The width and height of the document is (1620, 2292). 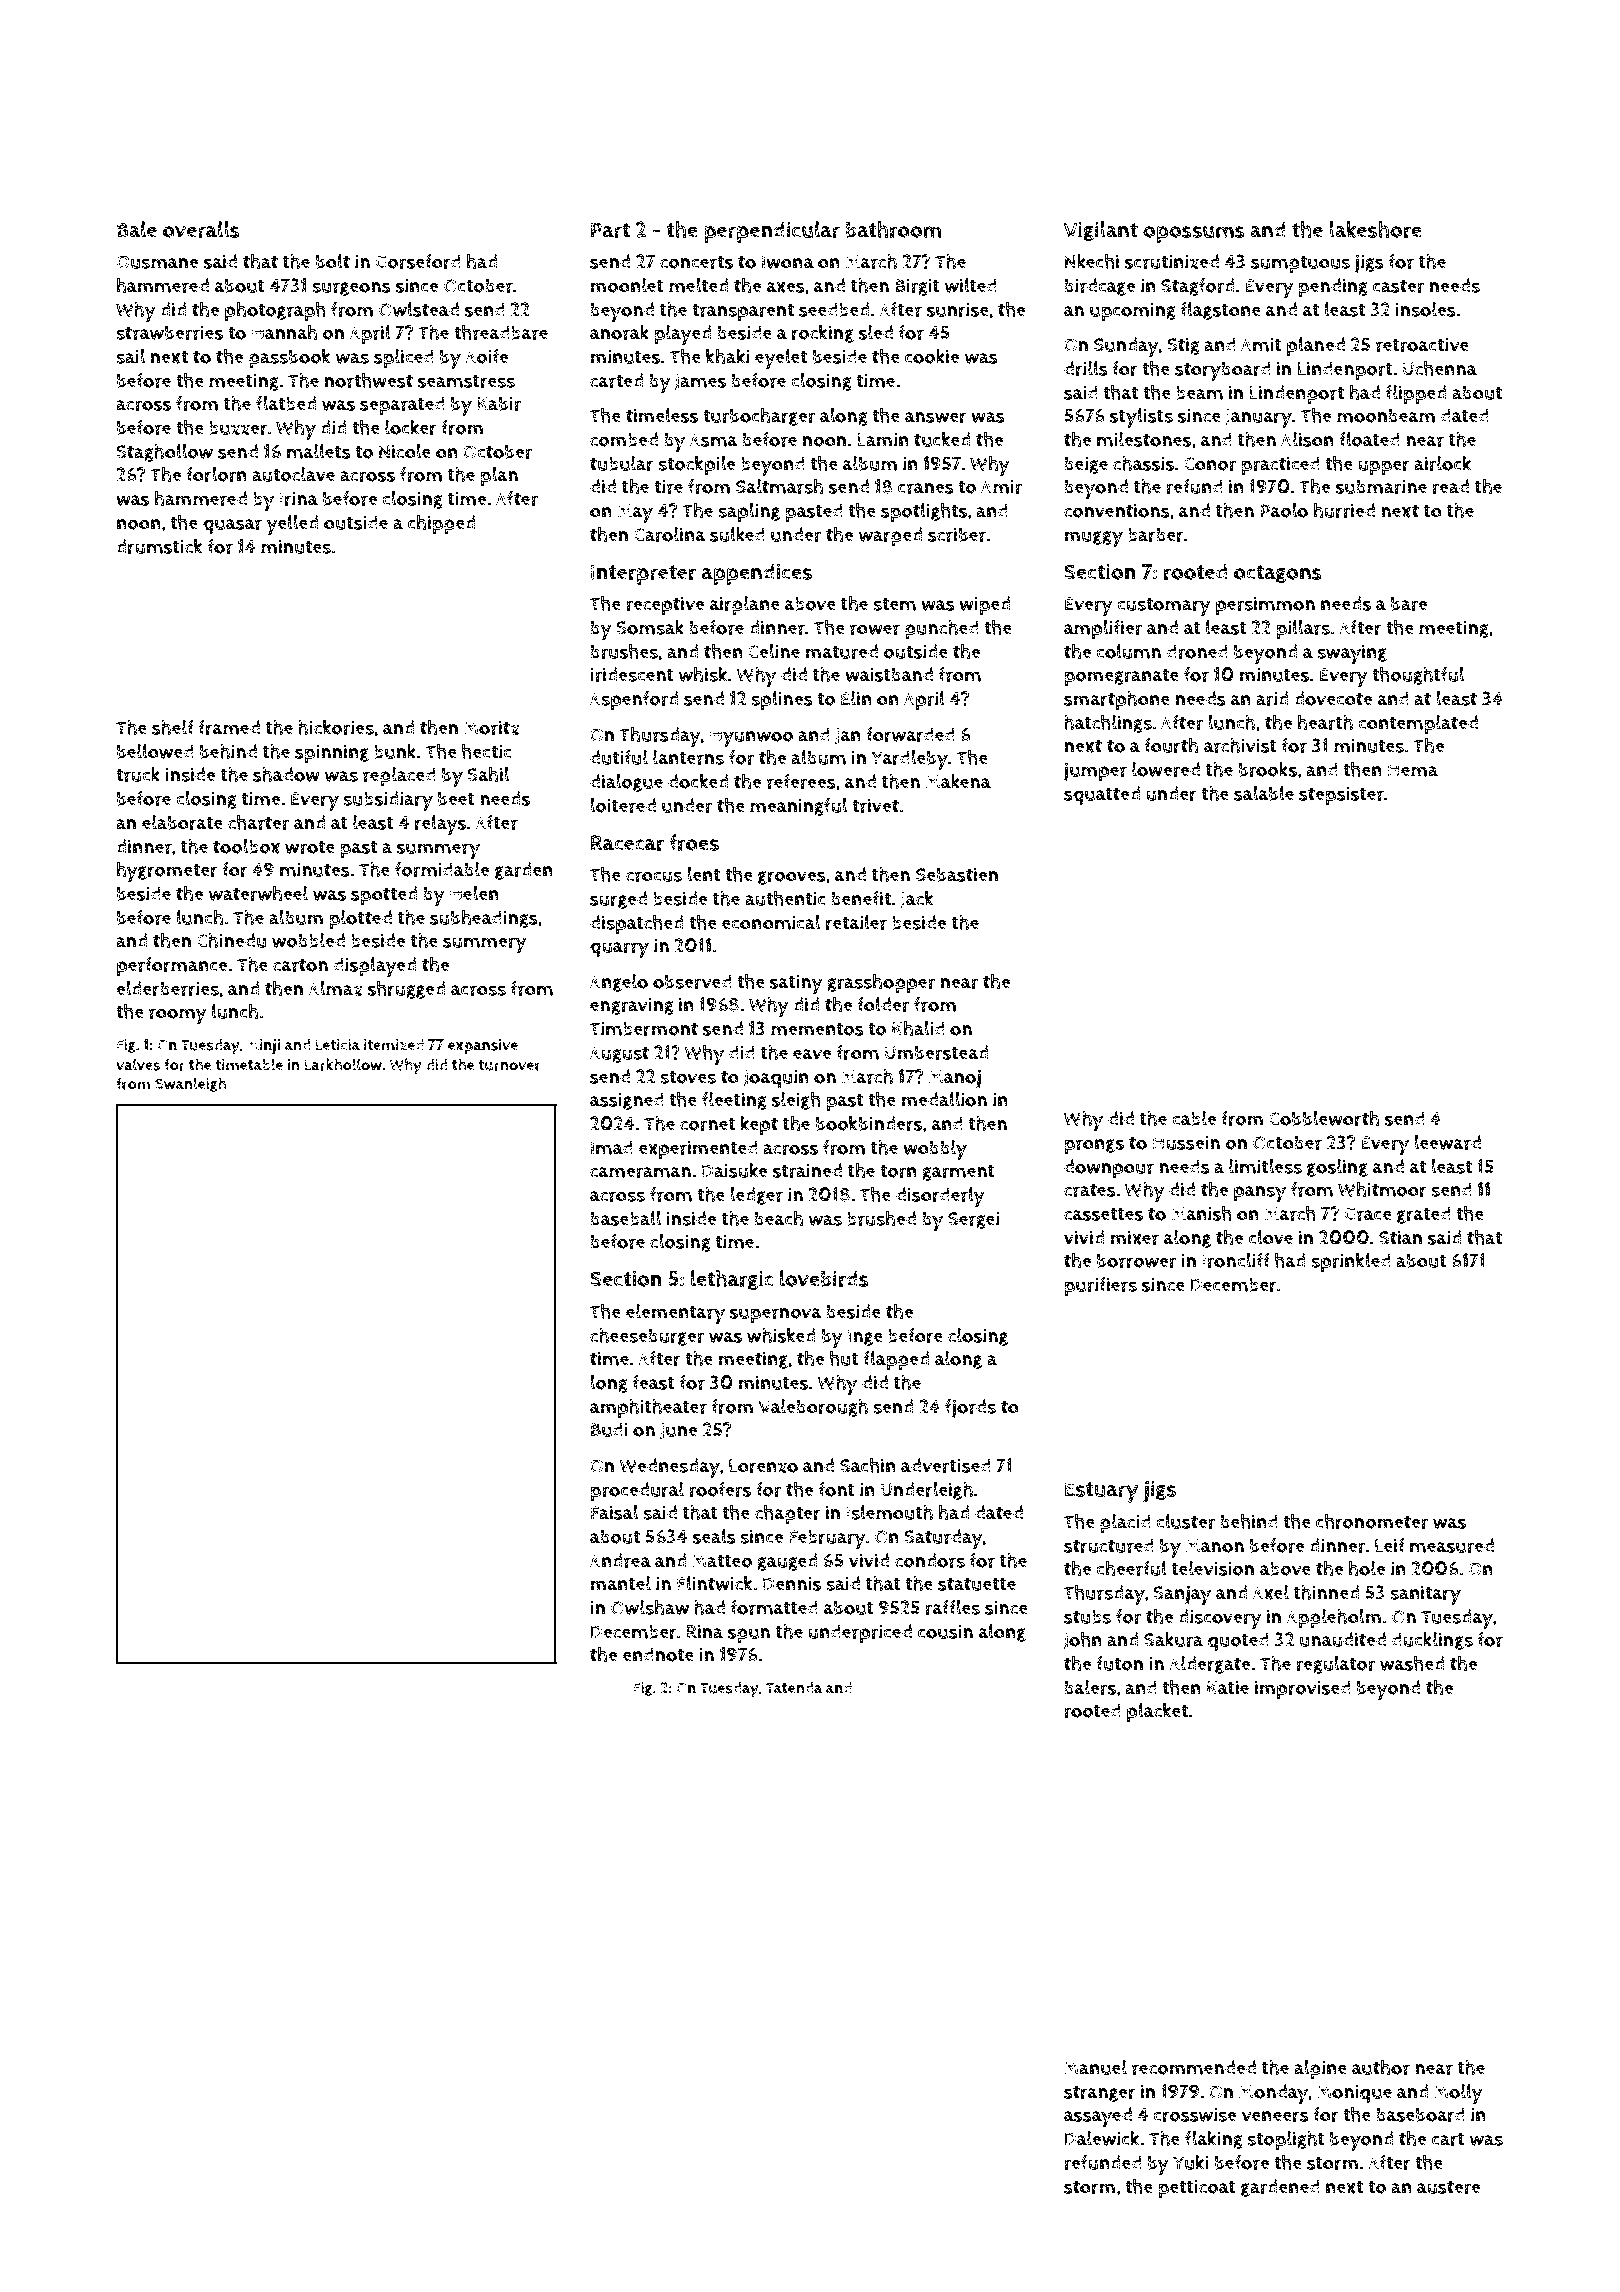 What do you see at coordinates (1102, 2138) in the document?
I see `Dalewick` at bounding box center [1102, 2138].
